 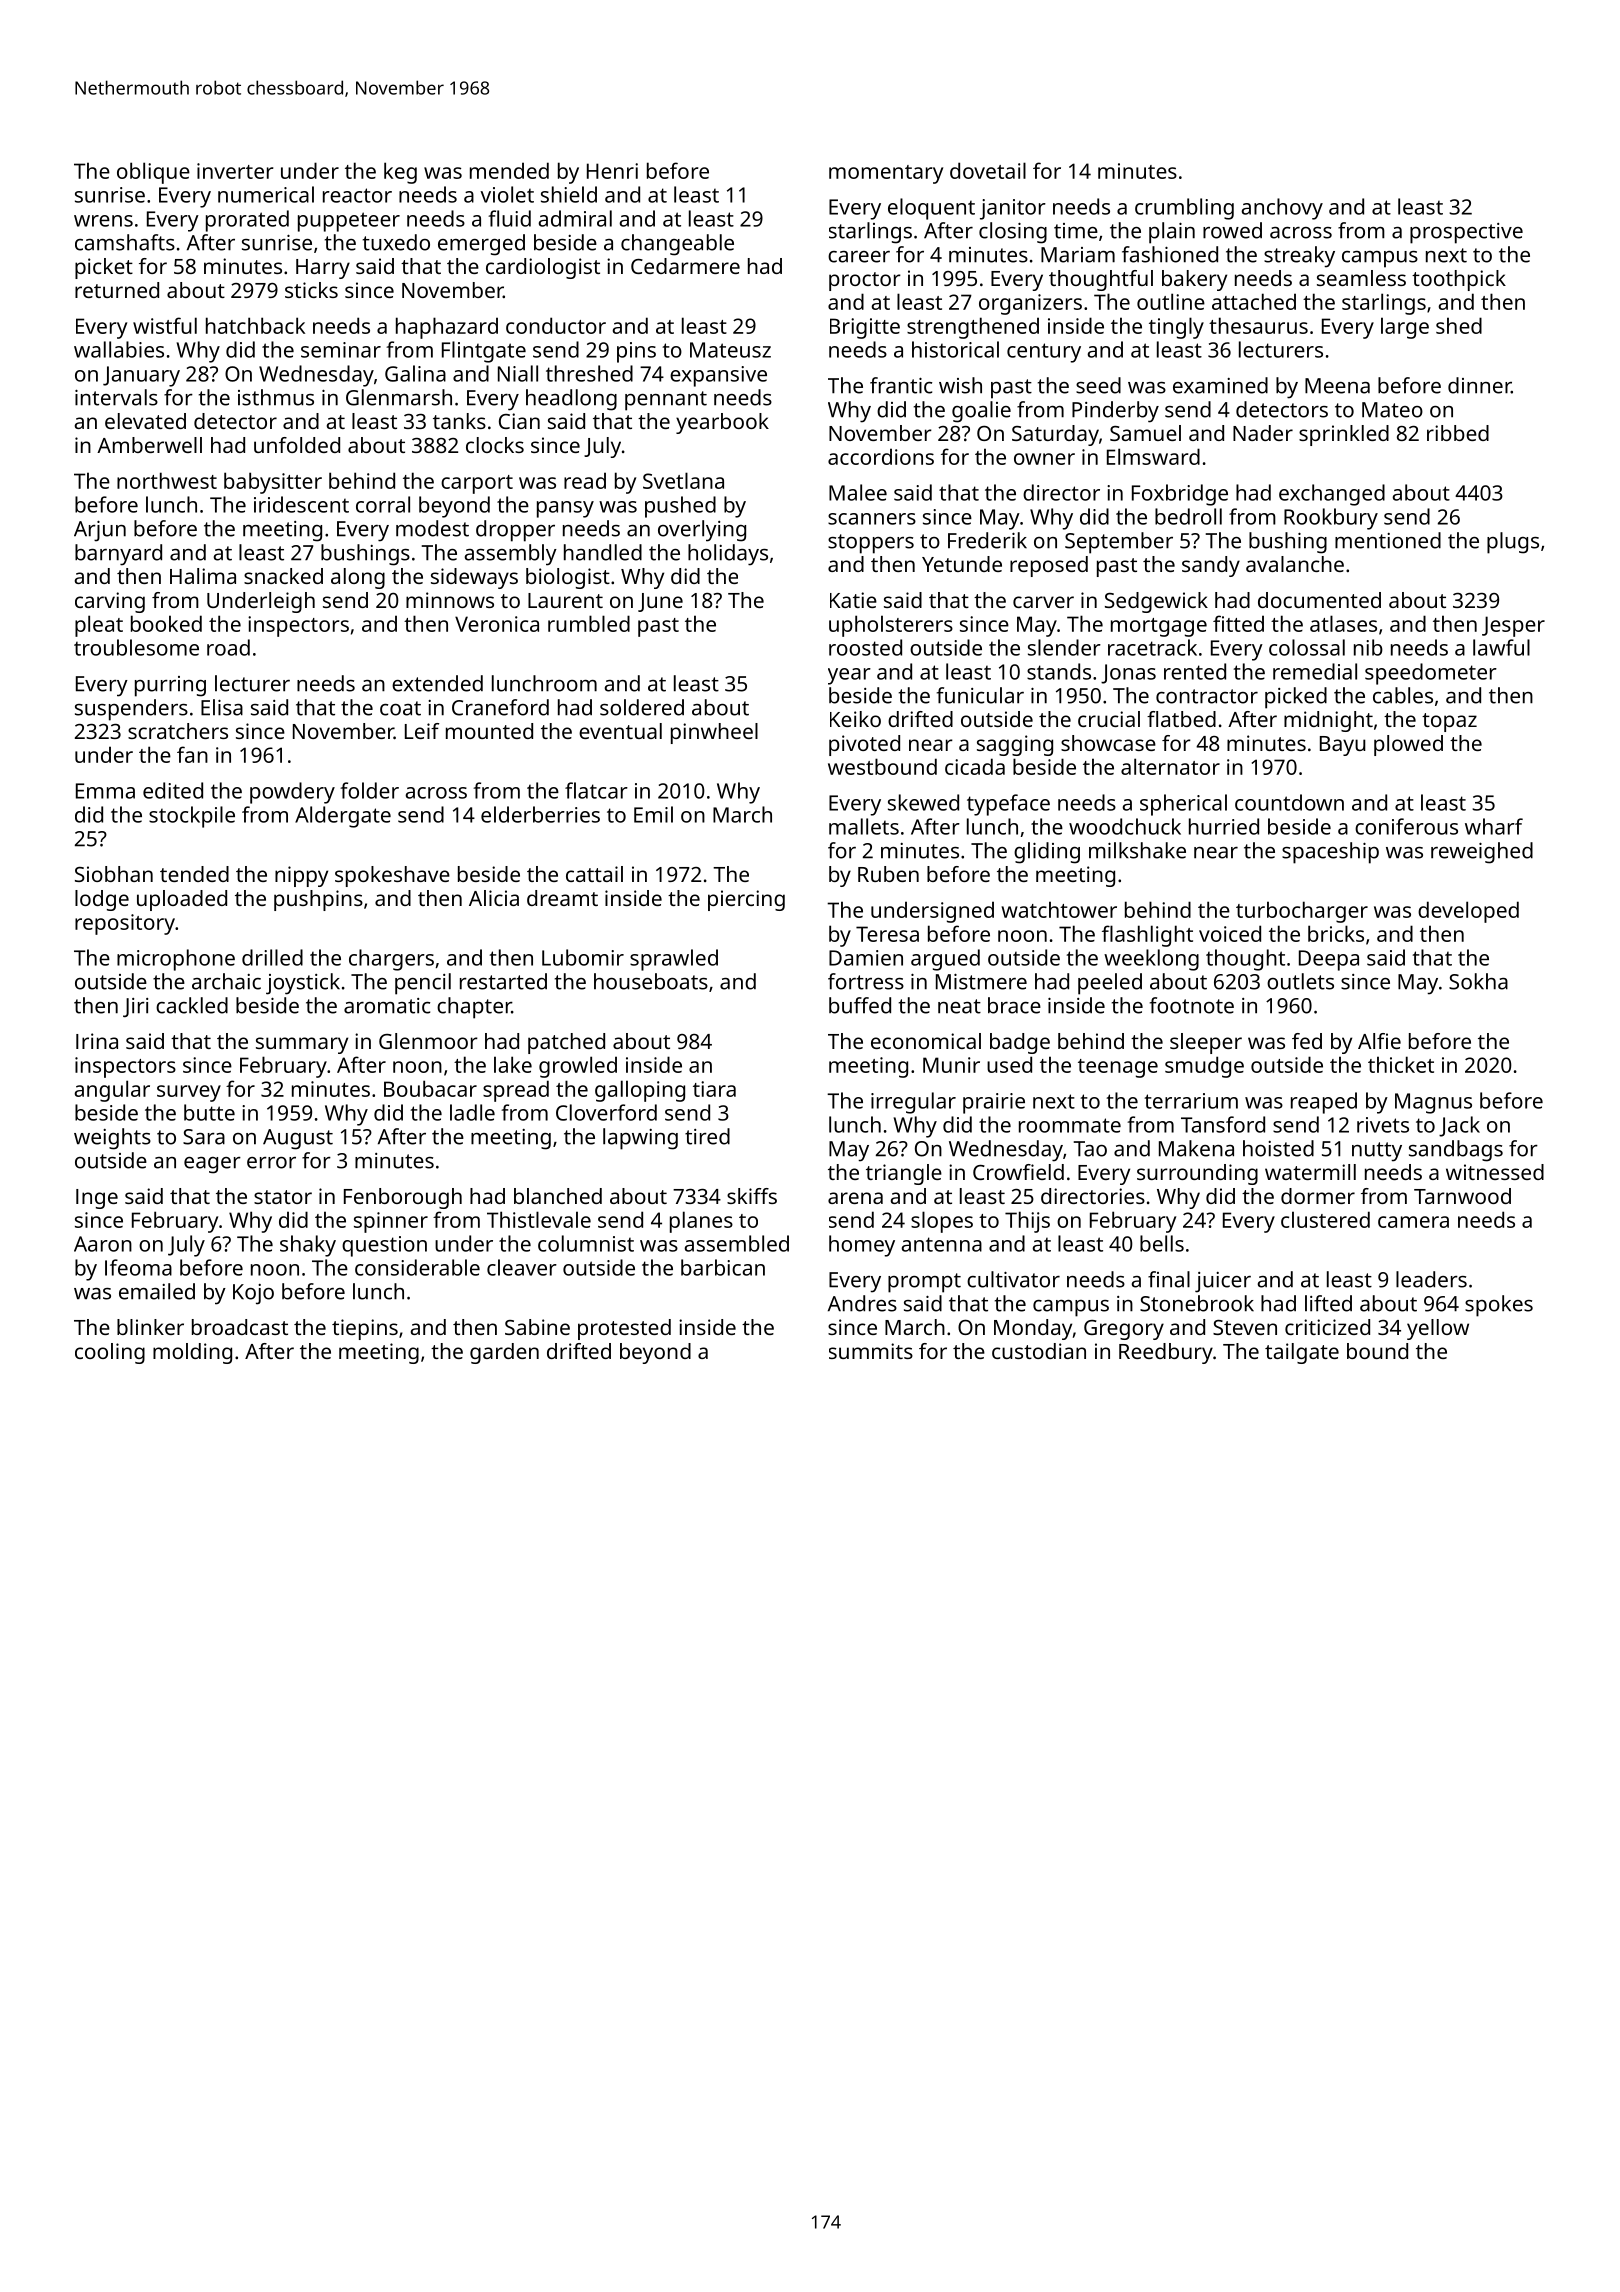 What do you see at coordinates (235, 171) in the screenshot?
I see `inverter` at bounding box center [235, 171].
